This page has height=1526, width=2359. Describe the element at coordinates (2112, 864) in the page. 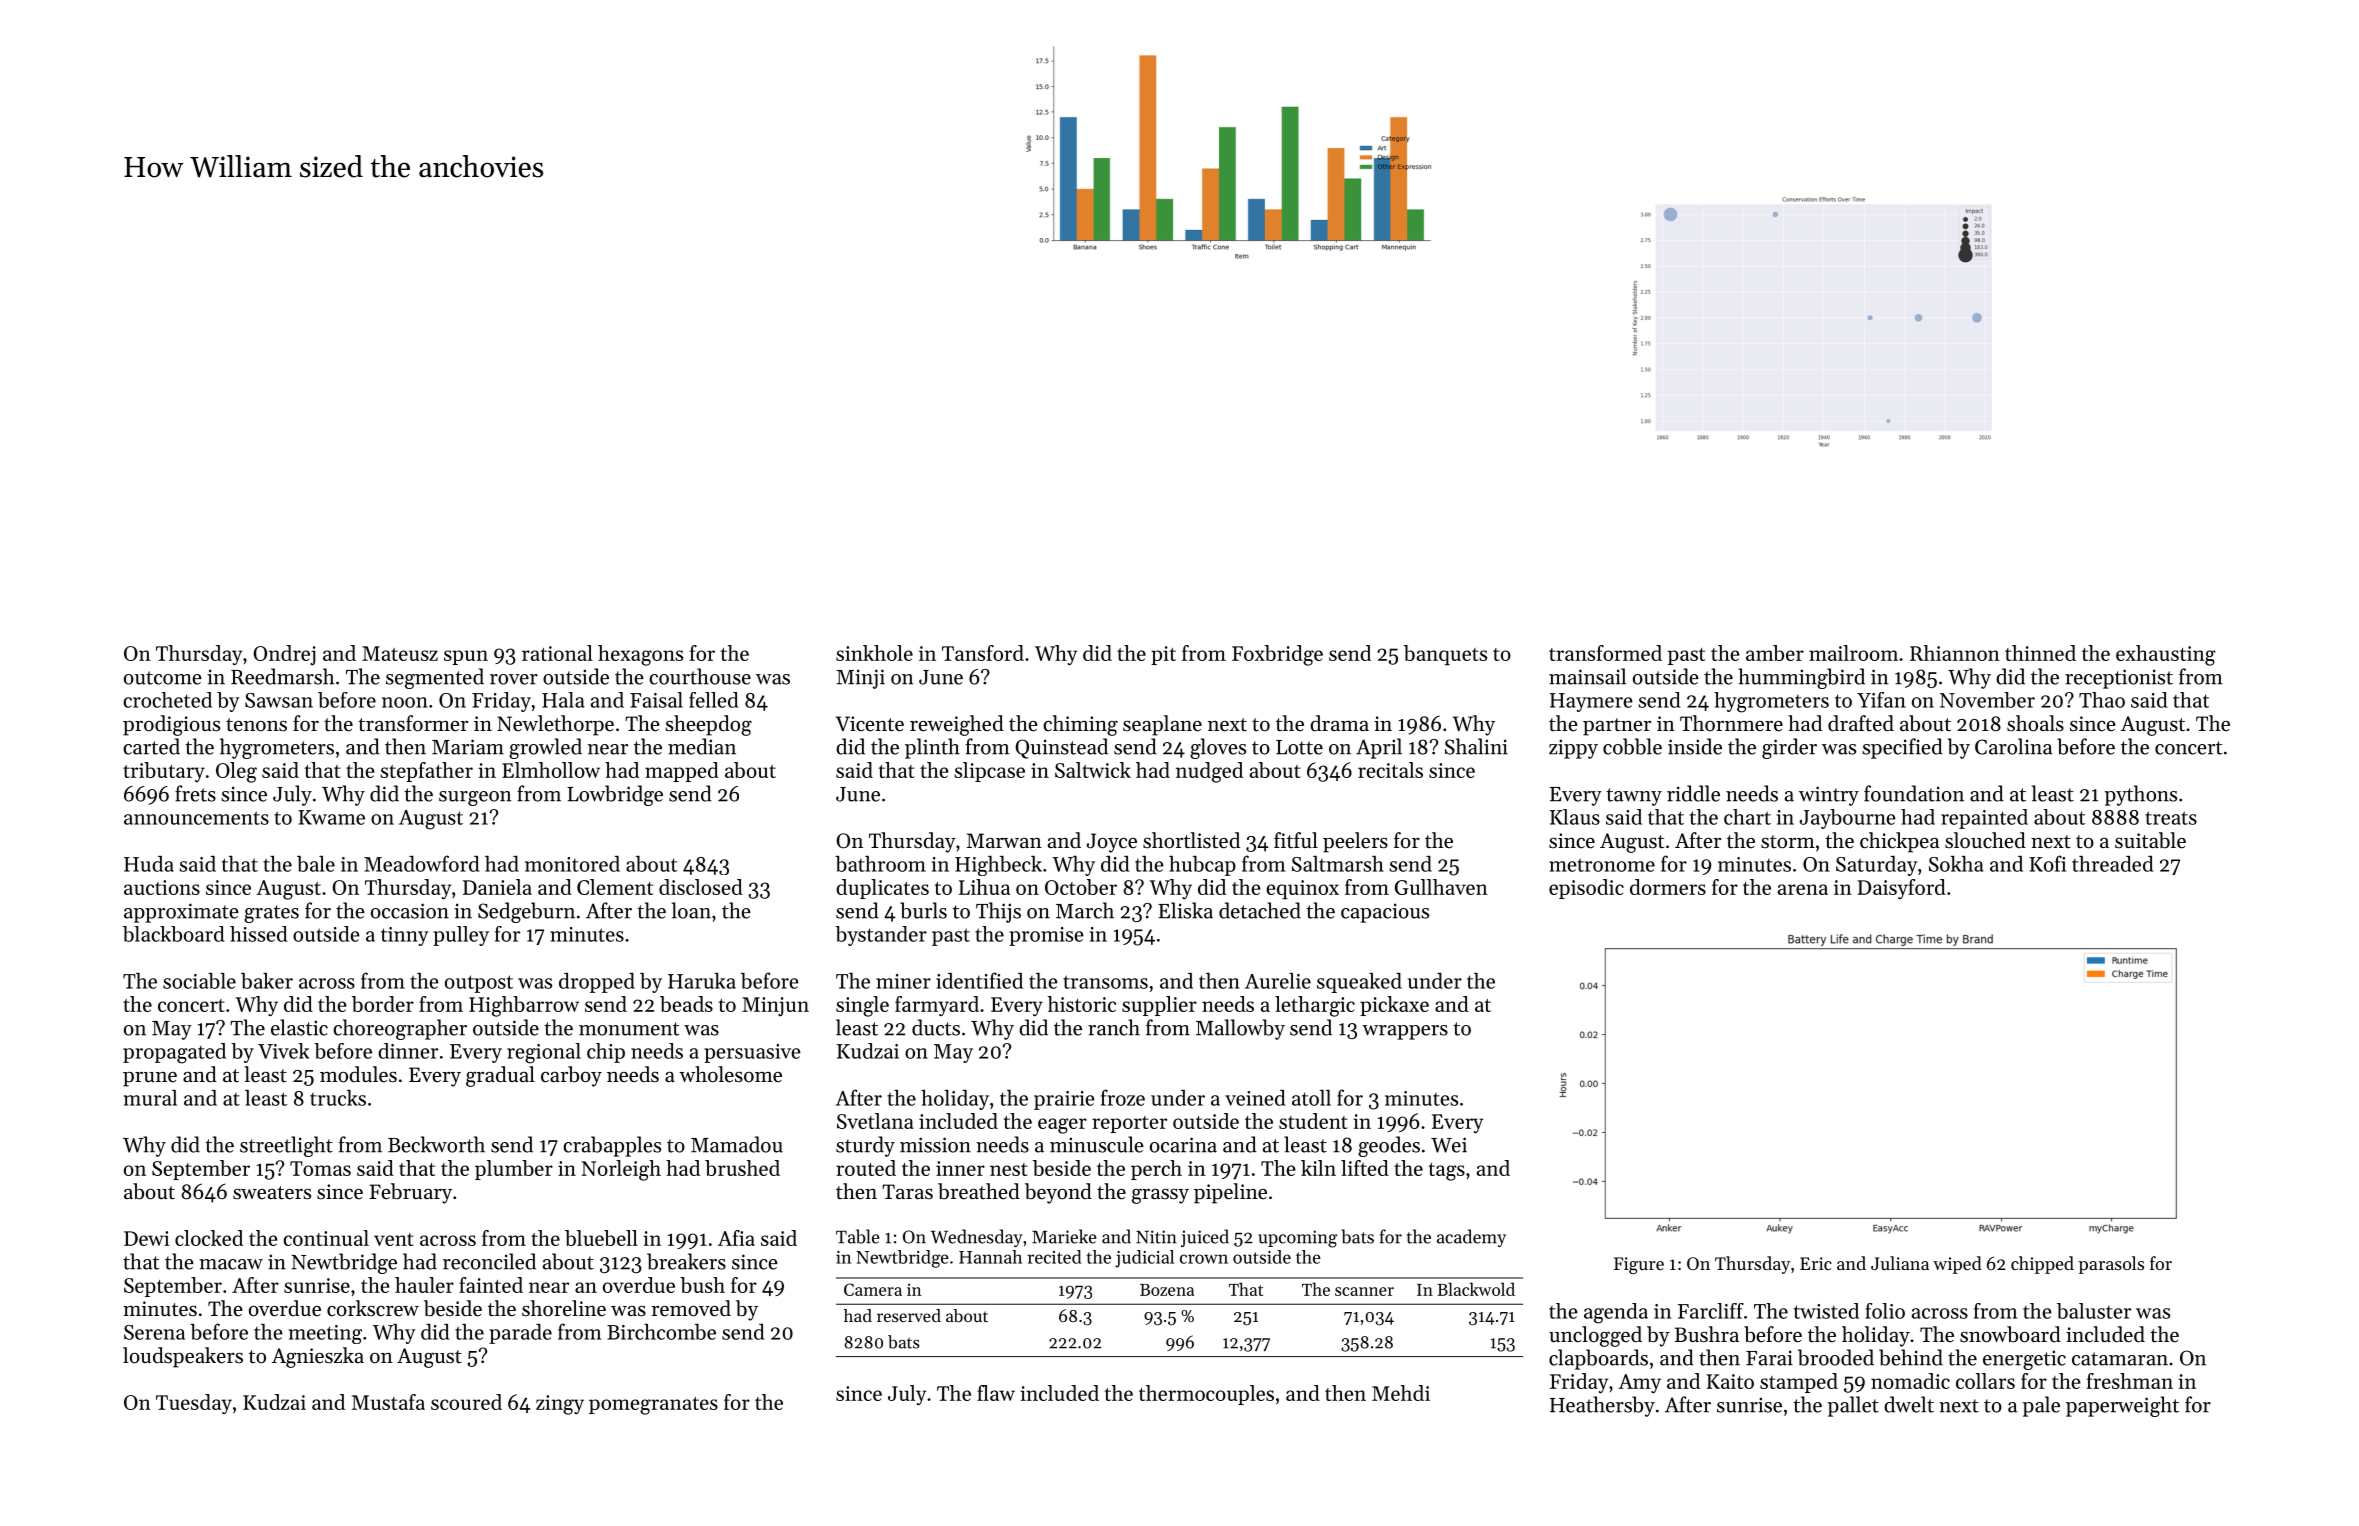

I see `threaded` at that location.
